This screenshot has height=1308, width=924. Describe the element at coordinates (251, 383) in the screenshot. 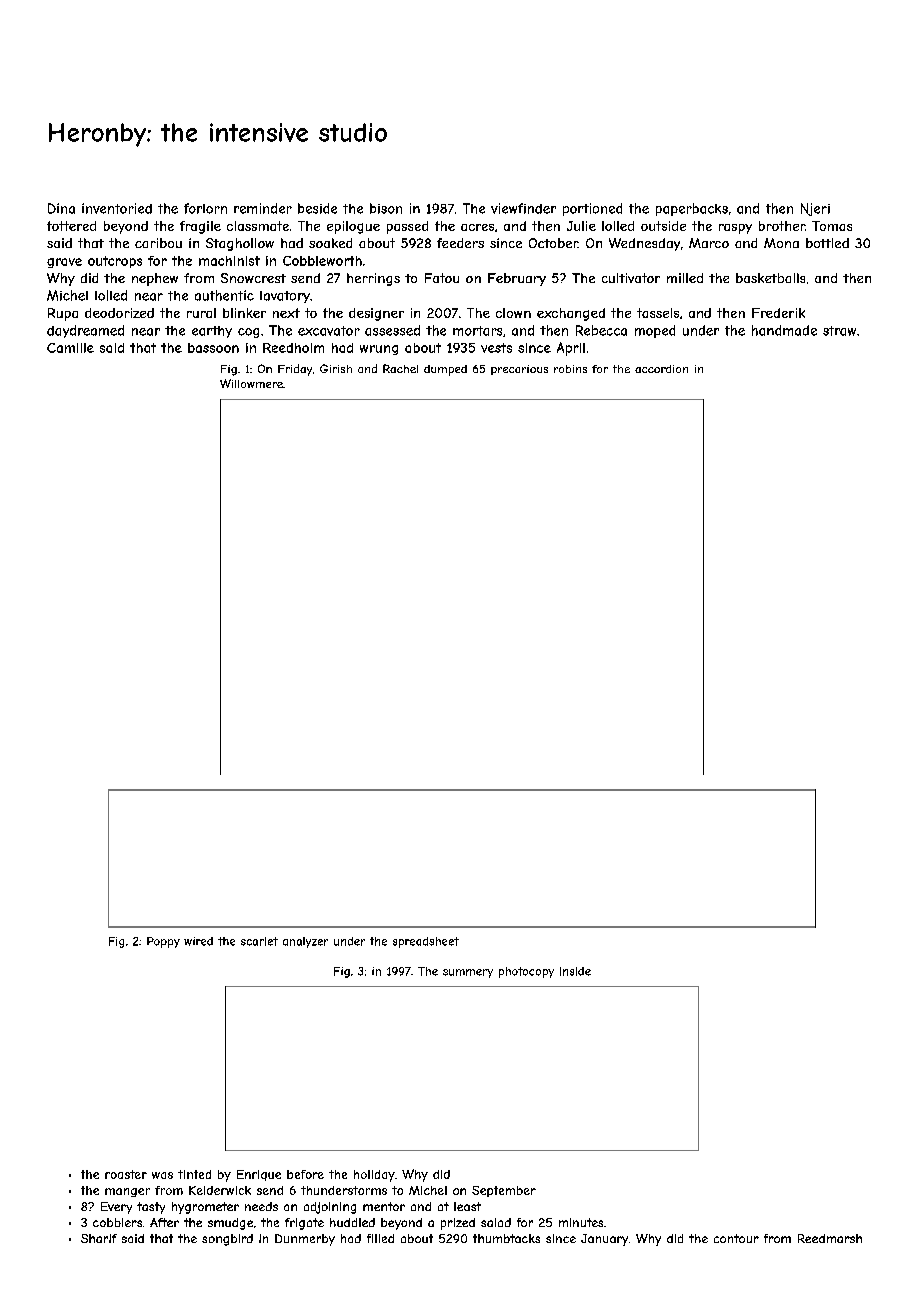

I see `Willowmere` at that location.
